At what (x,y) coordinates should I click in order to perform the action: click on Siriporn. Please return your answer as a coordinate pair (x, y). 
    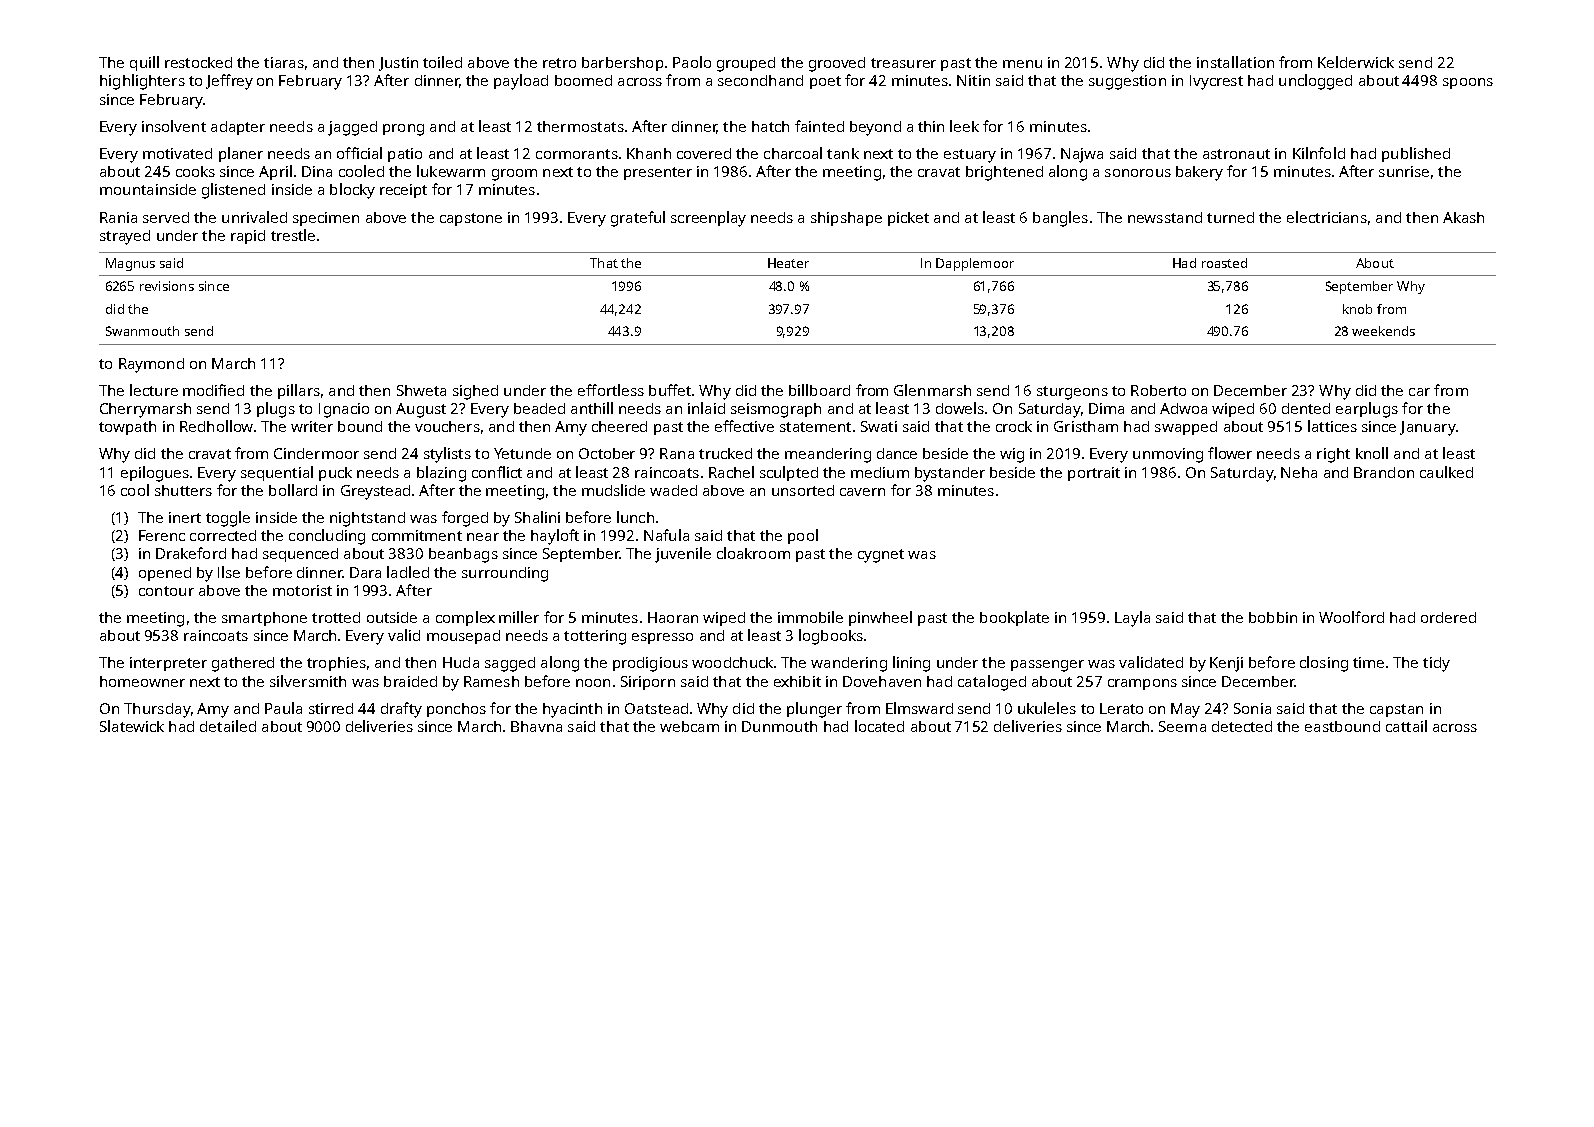
    Looking at the image, I should click on (648, 683).
